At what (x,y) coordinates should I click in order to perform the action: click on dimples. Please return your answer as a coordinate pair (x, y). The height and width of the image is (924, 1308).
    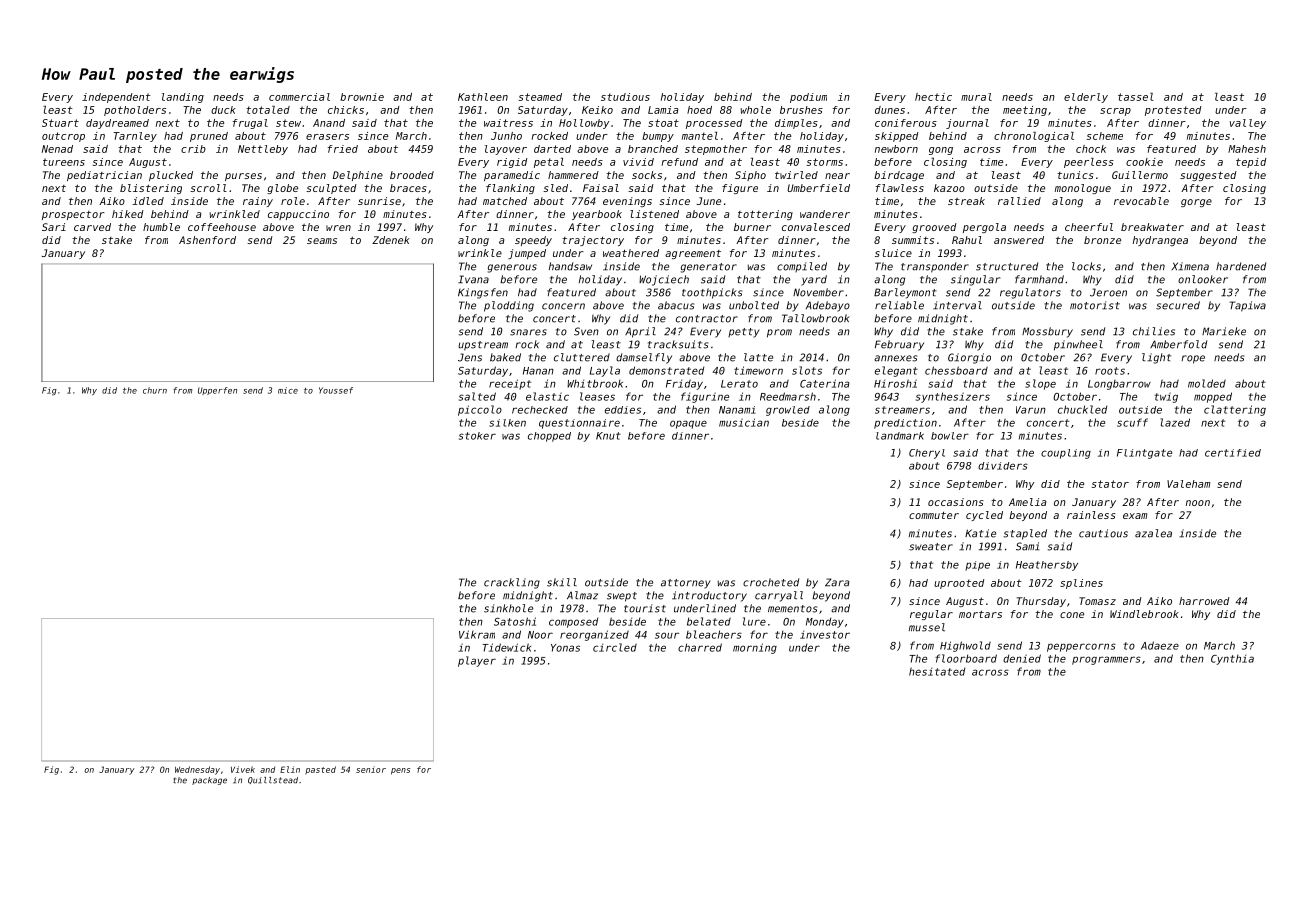
    Looking at the image, I should click on (796, 124).
